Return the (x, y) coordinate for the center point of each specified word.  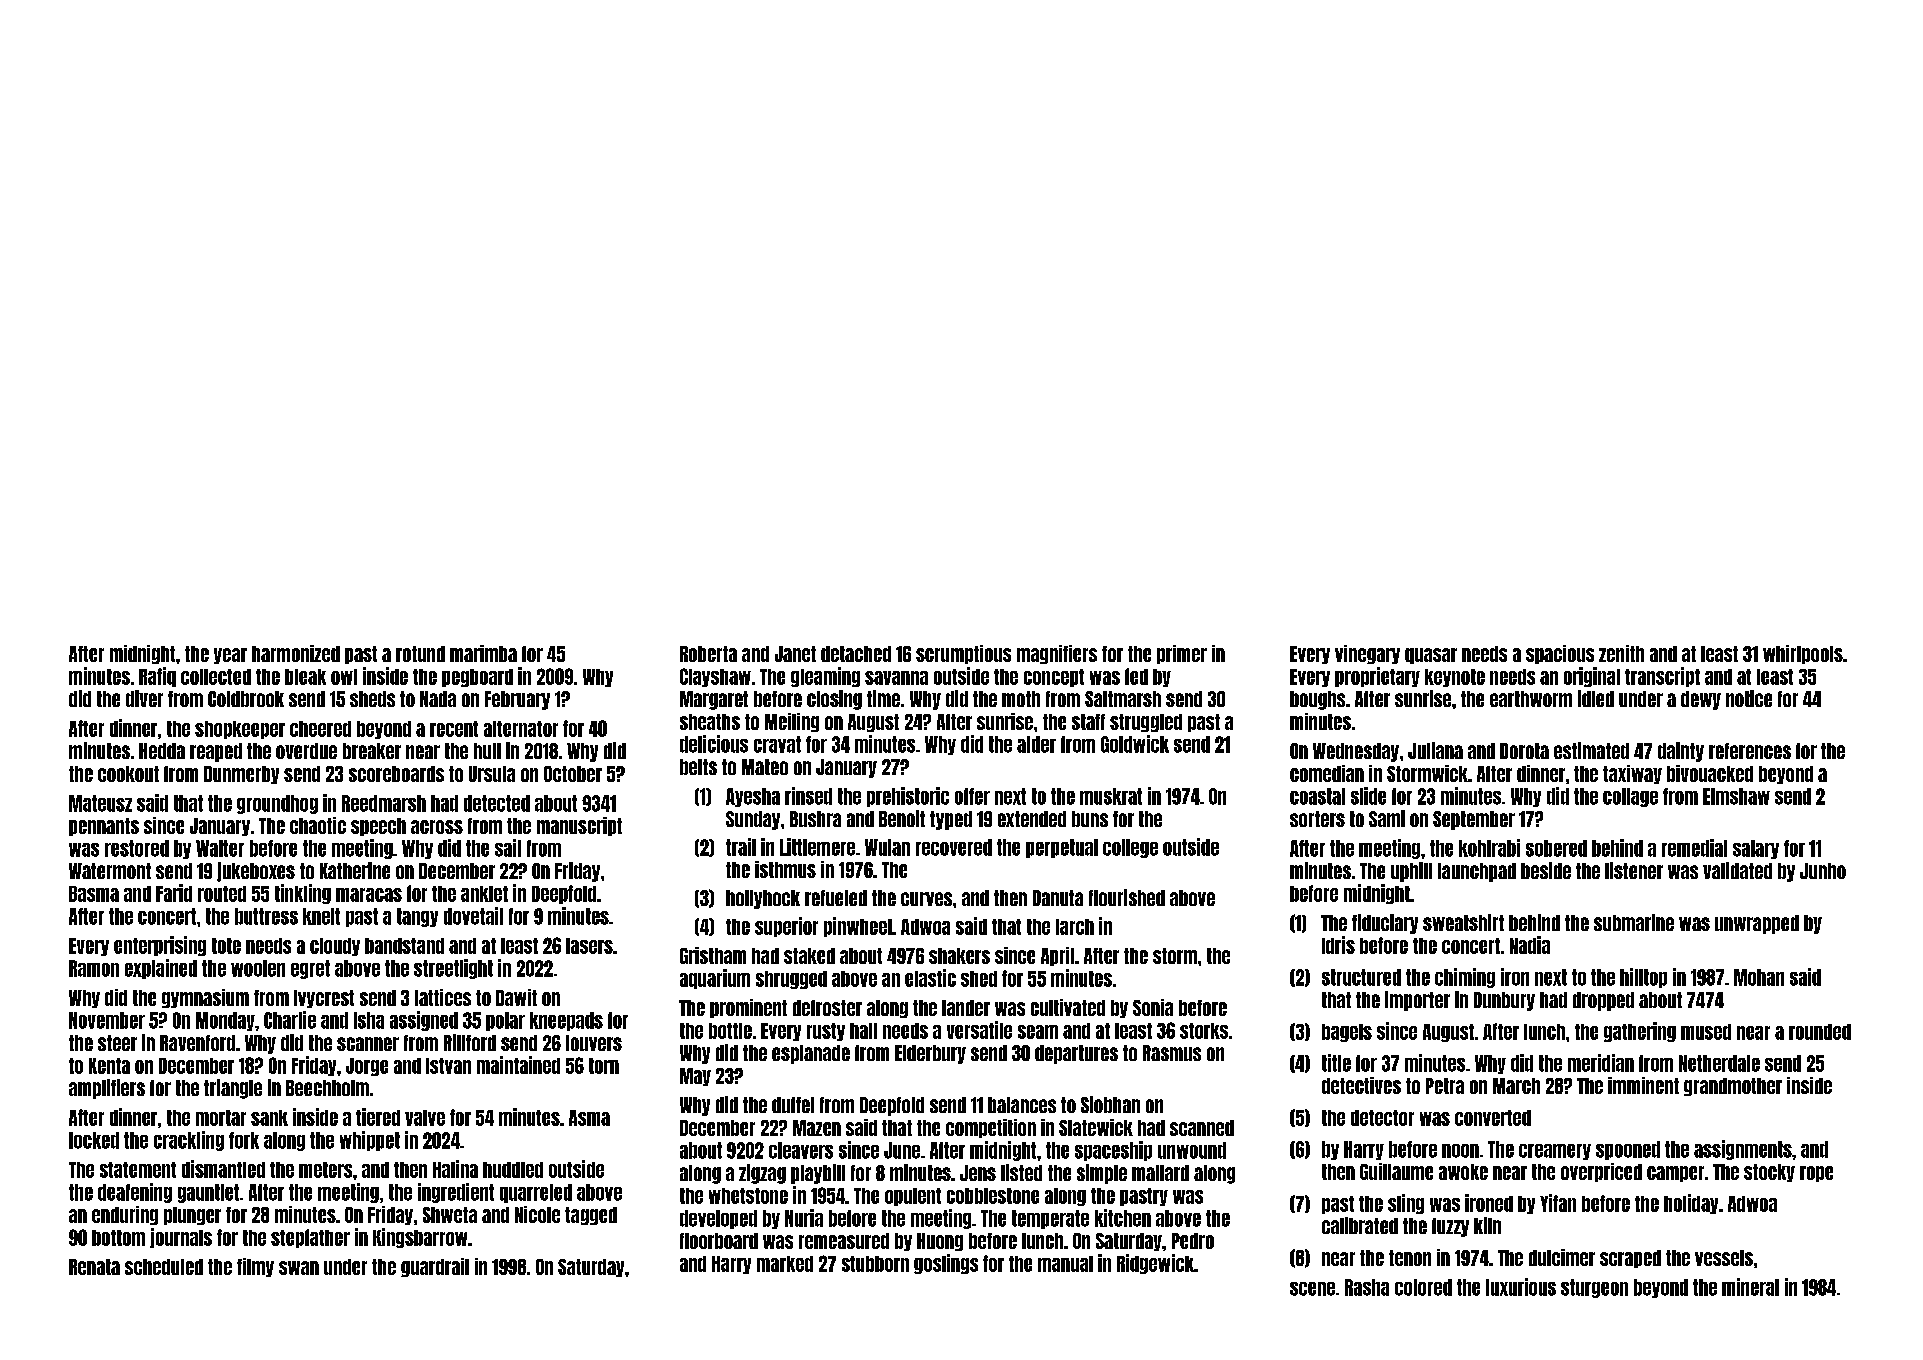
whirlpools (1803, 654)
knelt (321, 916)
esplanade (811, 1054)
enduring (125, 1215)
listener (1634, 870)
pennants (104, 827)
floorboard (719, 1241)
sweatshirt (1463, 922)
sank (269, 1118)
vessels (1724, 1258)
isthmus (785, 869)
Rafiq (157, 677)
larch (1075, 927)
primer (1182, 654)
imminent (1643, 1085)
